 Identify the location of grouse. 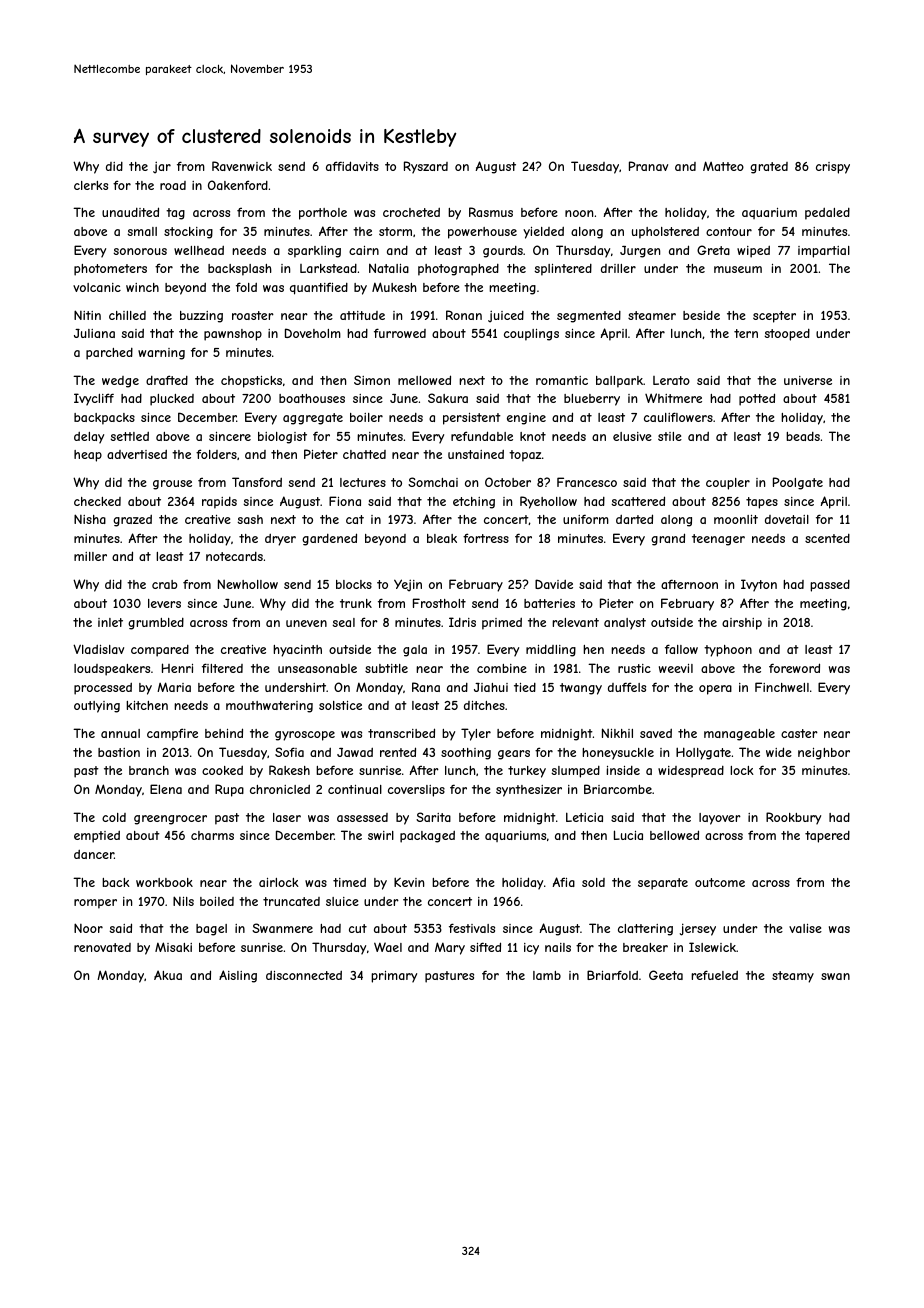
(172, 485).
